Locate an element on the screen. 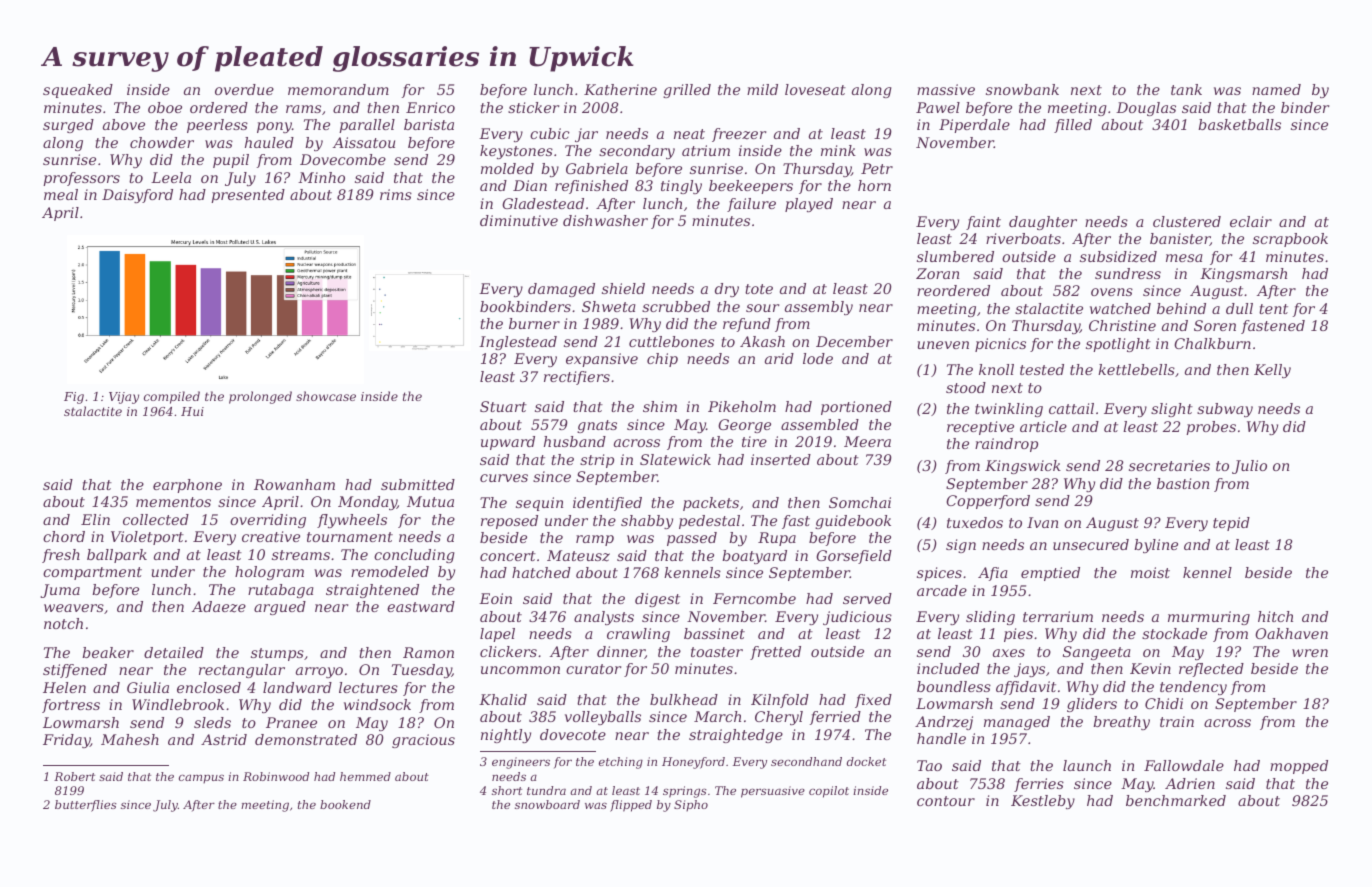 The height and width of the screenshot is (887, 1372). unsecured is located at coordinates (1091, 544).
